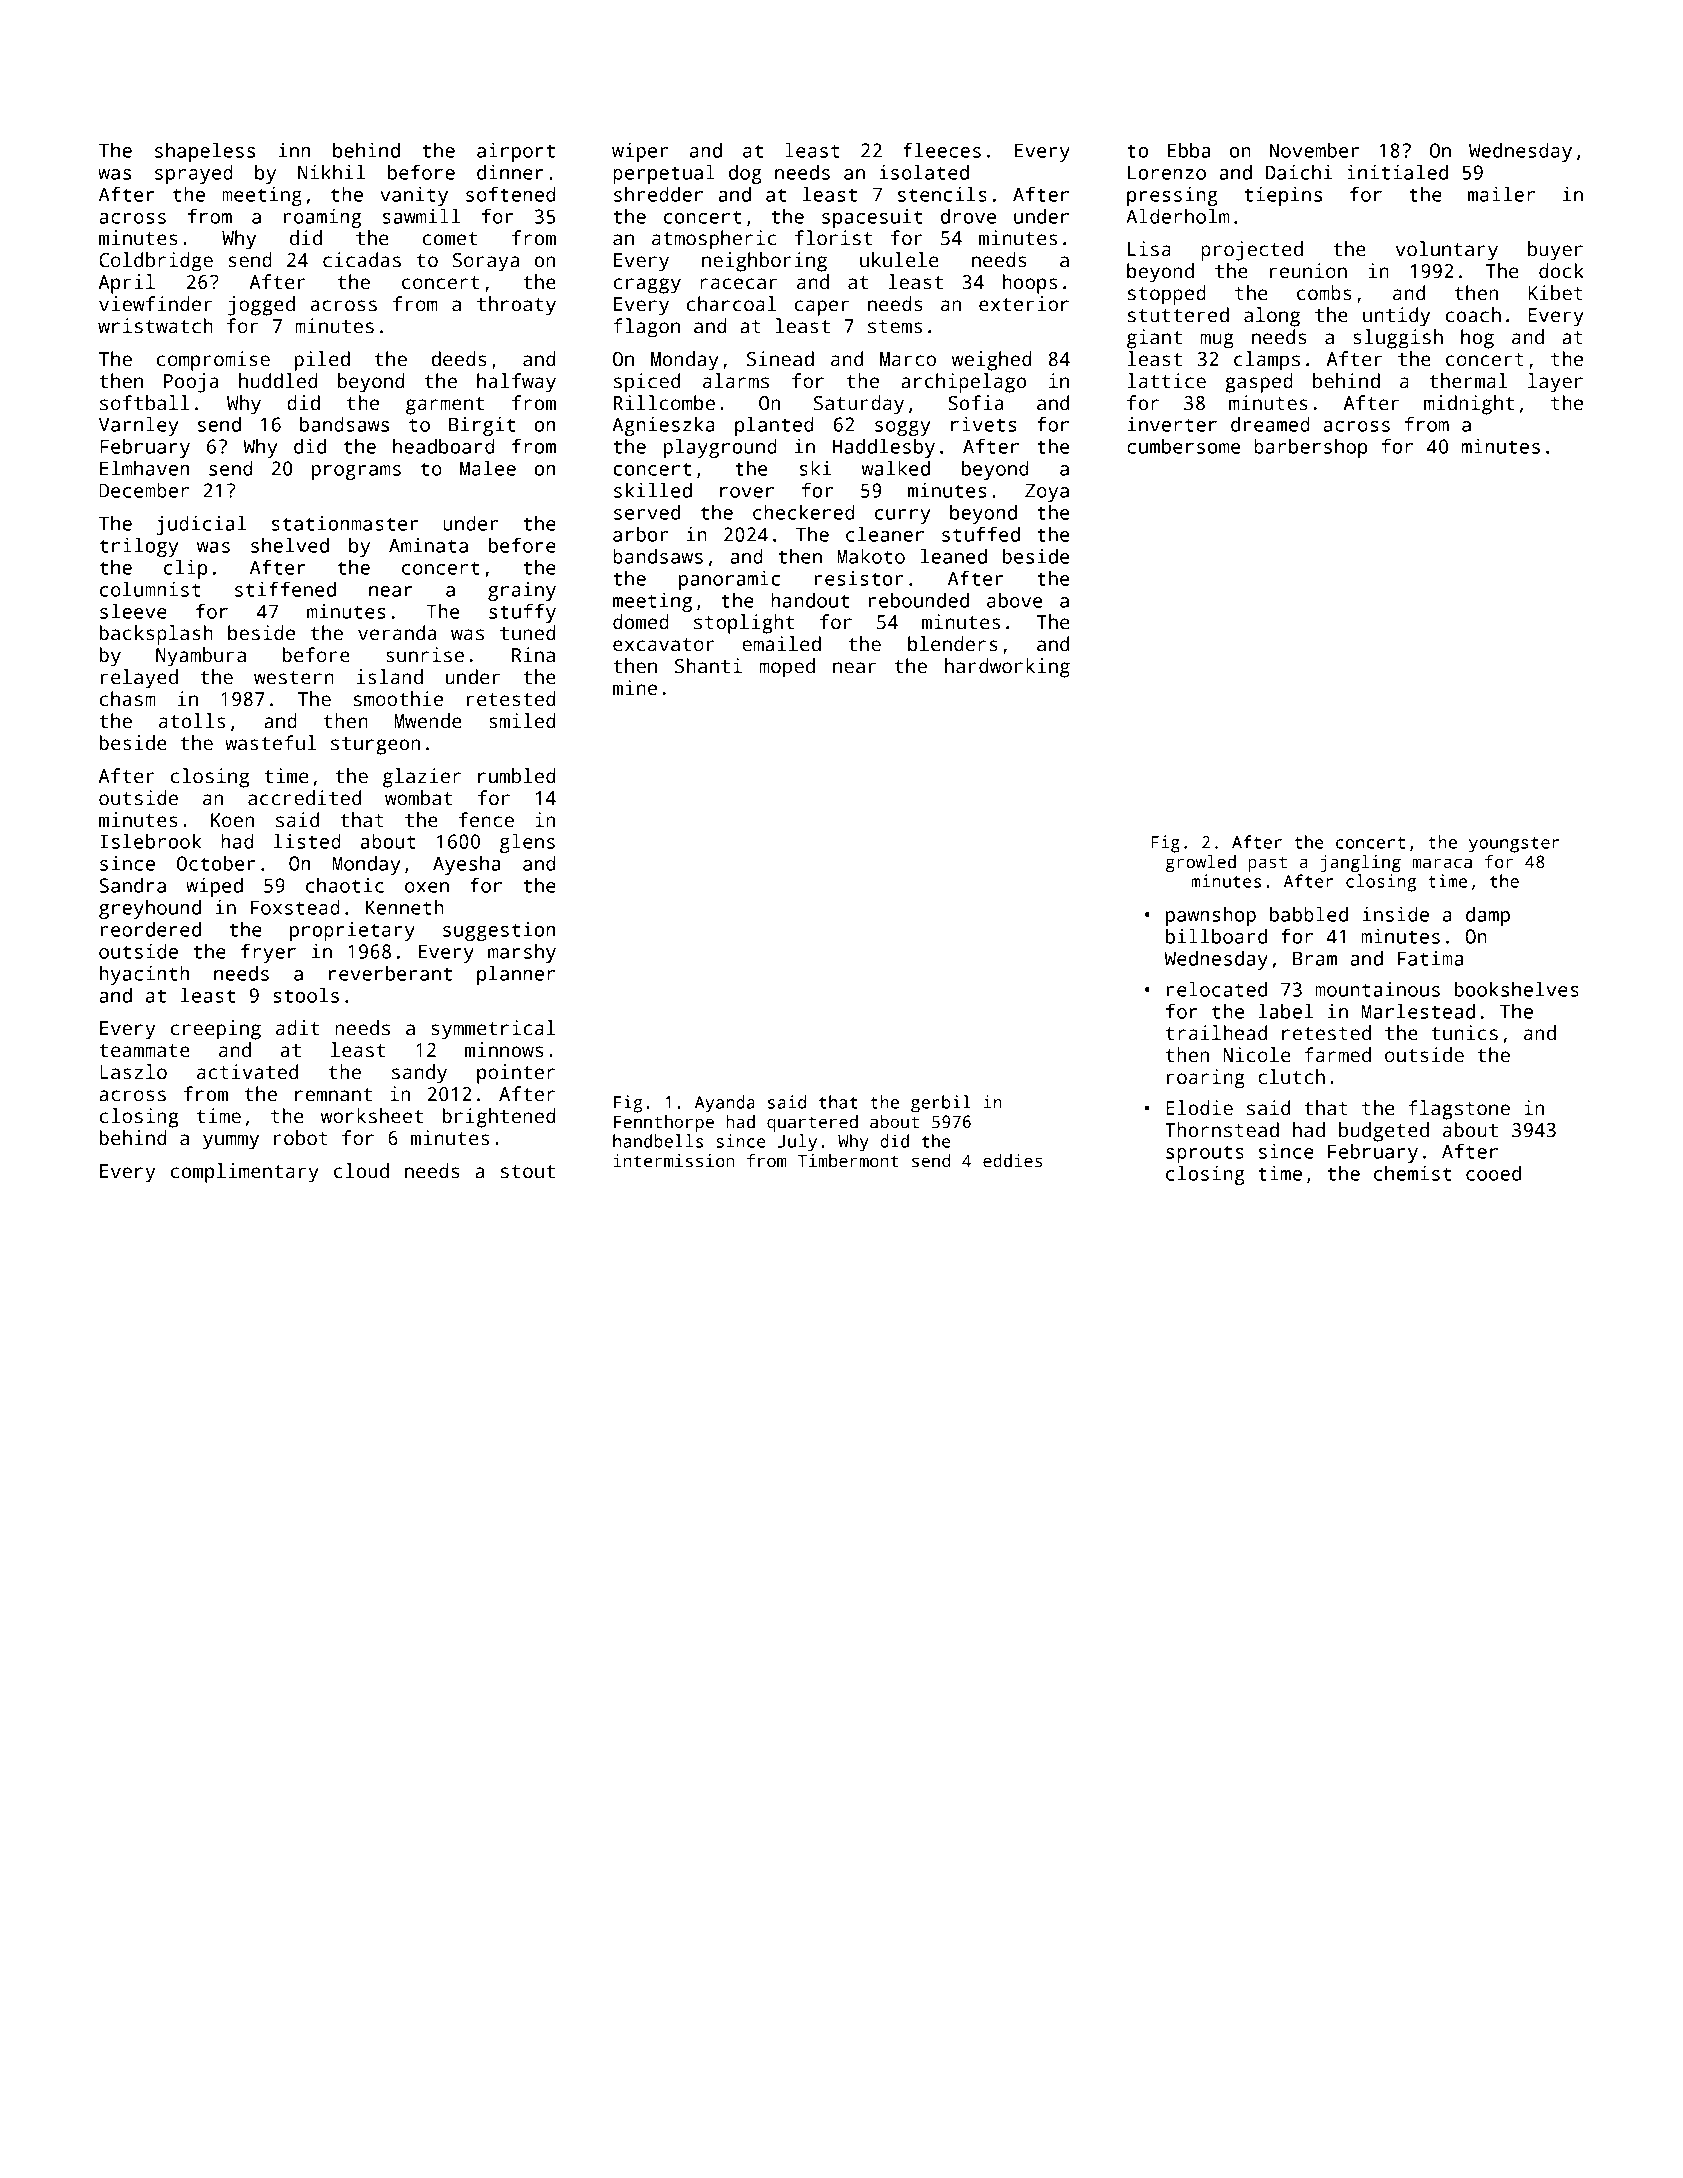 The height and width of the document is (2178, 1683). Describe the element at coordinates (953, 644) in the document. I see `blenders` at that location.
